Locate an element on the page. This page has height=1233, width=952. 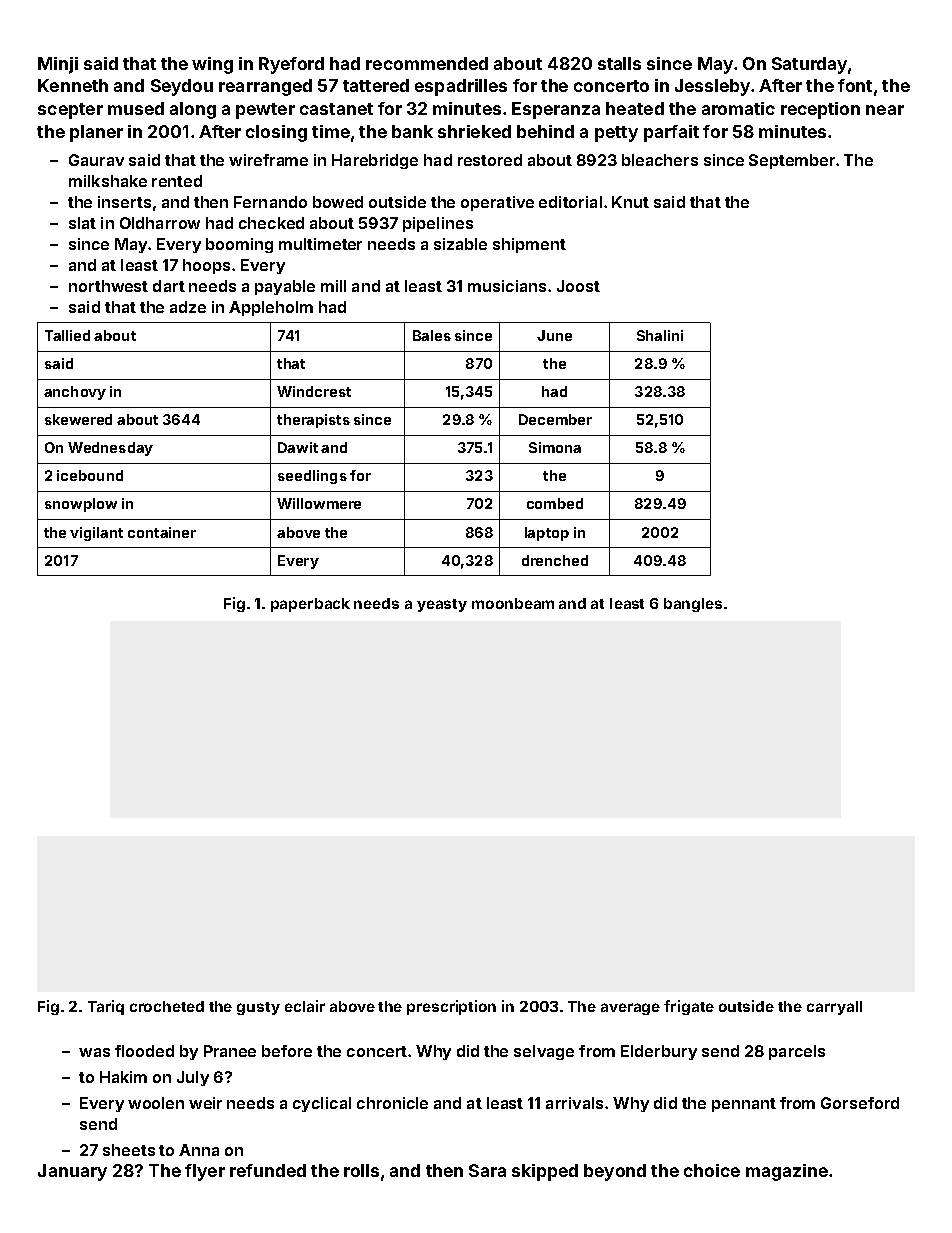
bangles is located at coordinates (693, 605).
